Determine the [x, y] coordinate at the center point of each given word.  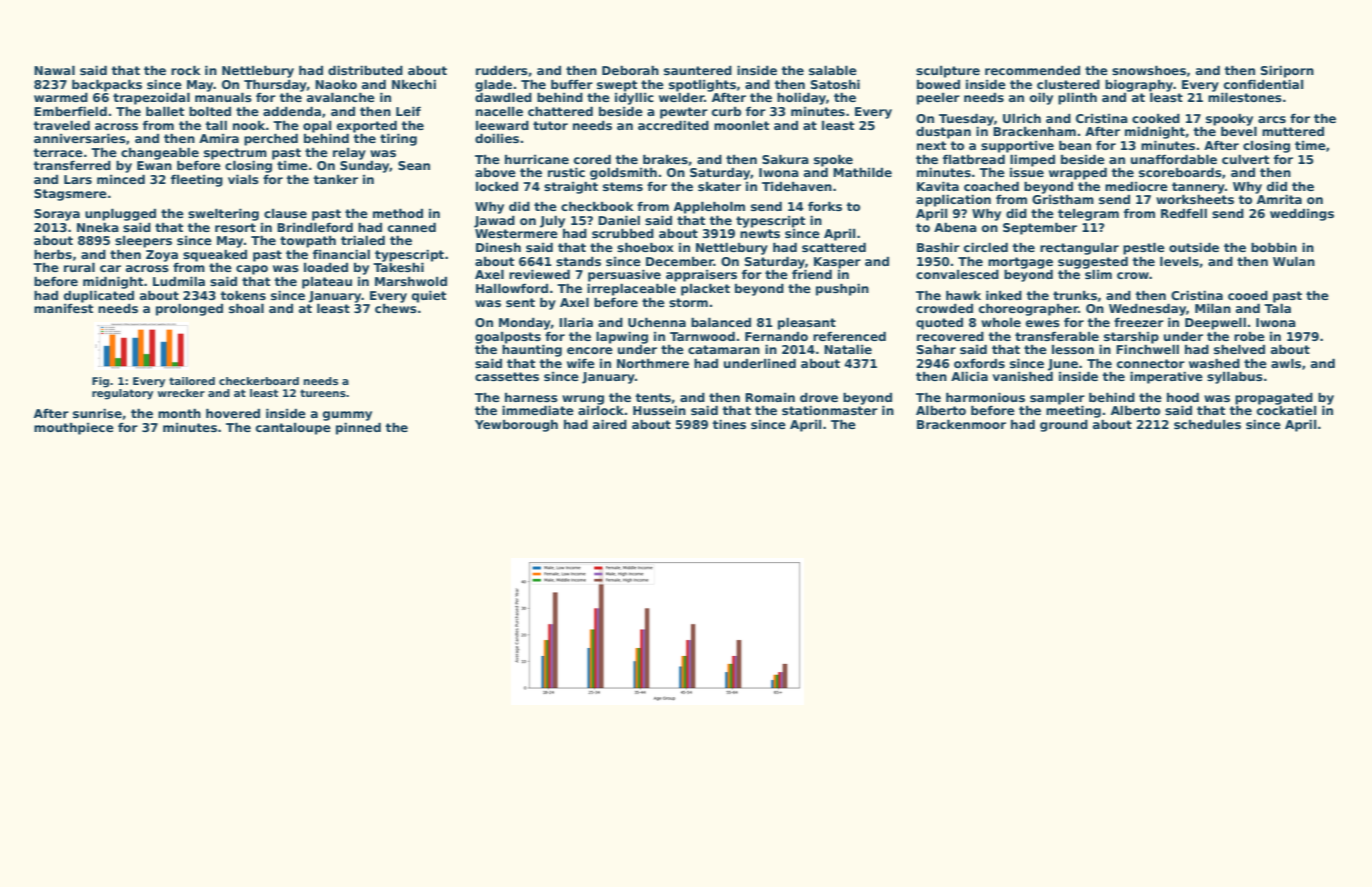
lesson [1073, 349]
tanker [335, 179]
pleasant [807, 324]
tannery [1198, 188]
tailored [192, 381]
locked [497, 186]
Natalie [848, 349]
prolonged [189, 310]
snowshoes [1149, 70]
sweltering [223, 214]
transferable [1057, 336]
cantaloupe [293, 429]
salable [833, 70]
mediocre [1136, 186]
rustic [566, 172]
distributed [365, 70]
